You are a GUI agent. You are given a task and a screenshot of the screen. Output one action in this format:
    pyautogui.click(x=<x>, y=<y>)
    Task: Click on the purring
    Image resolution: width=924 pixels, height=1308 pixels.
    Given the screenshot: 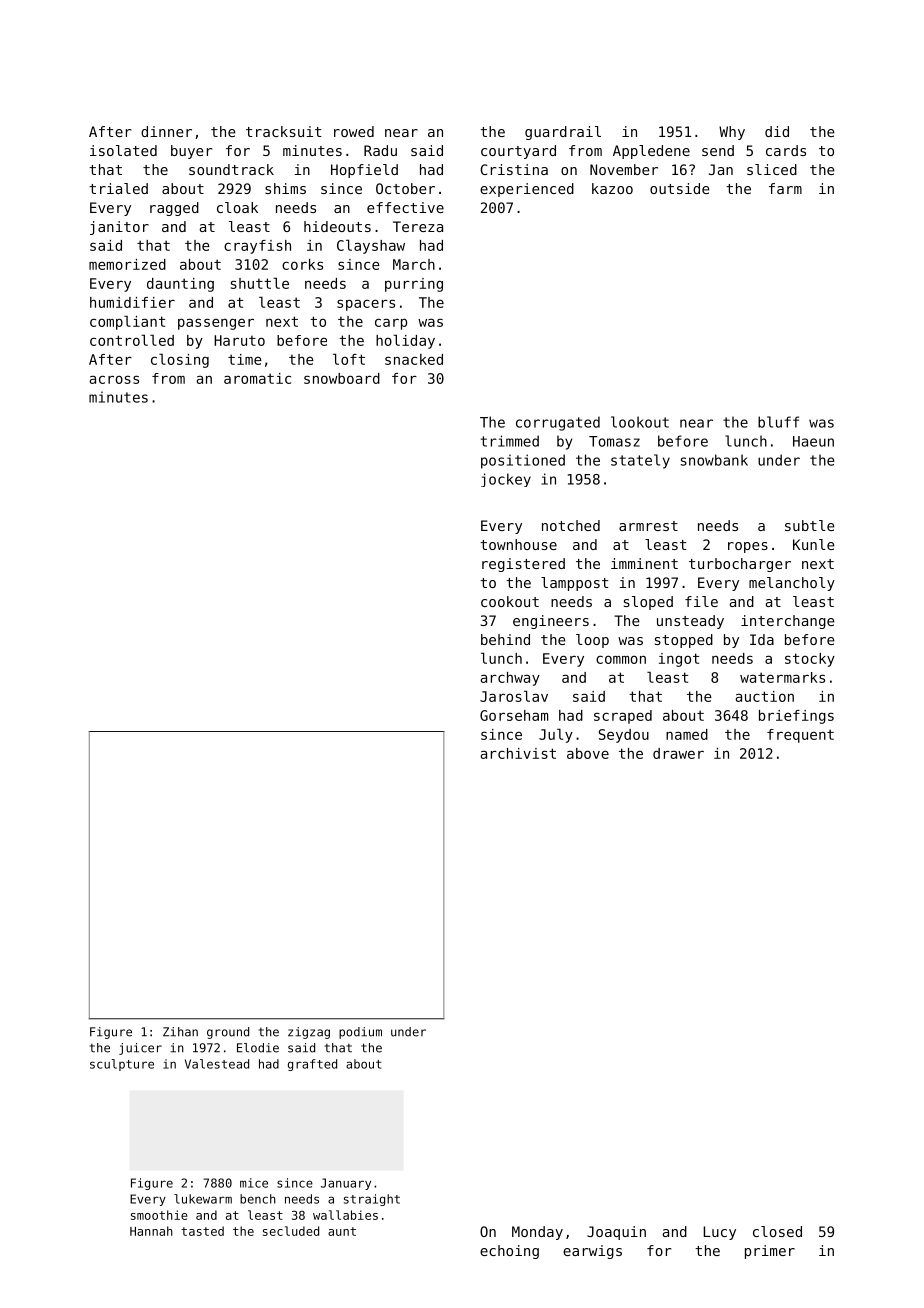 What is the action you would take?
    pyautogui.click(x=414, y=285)
